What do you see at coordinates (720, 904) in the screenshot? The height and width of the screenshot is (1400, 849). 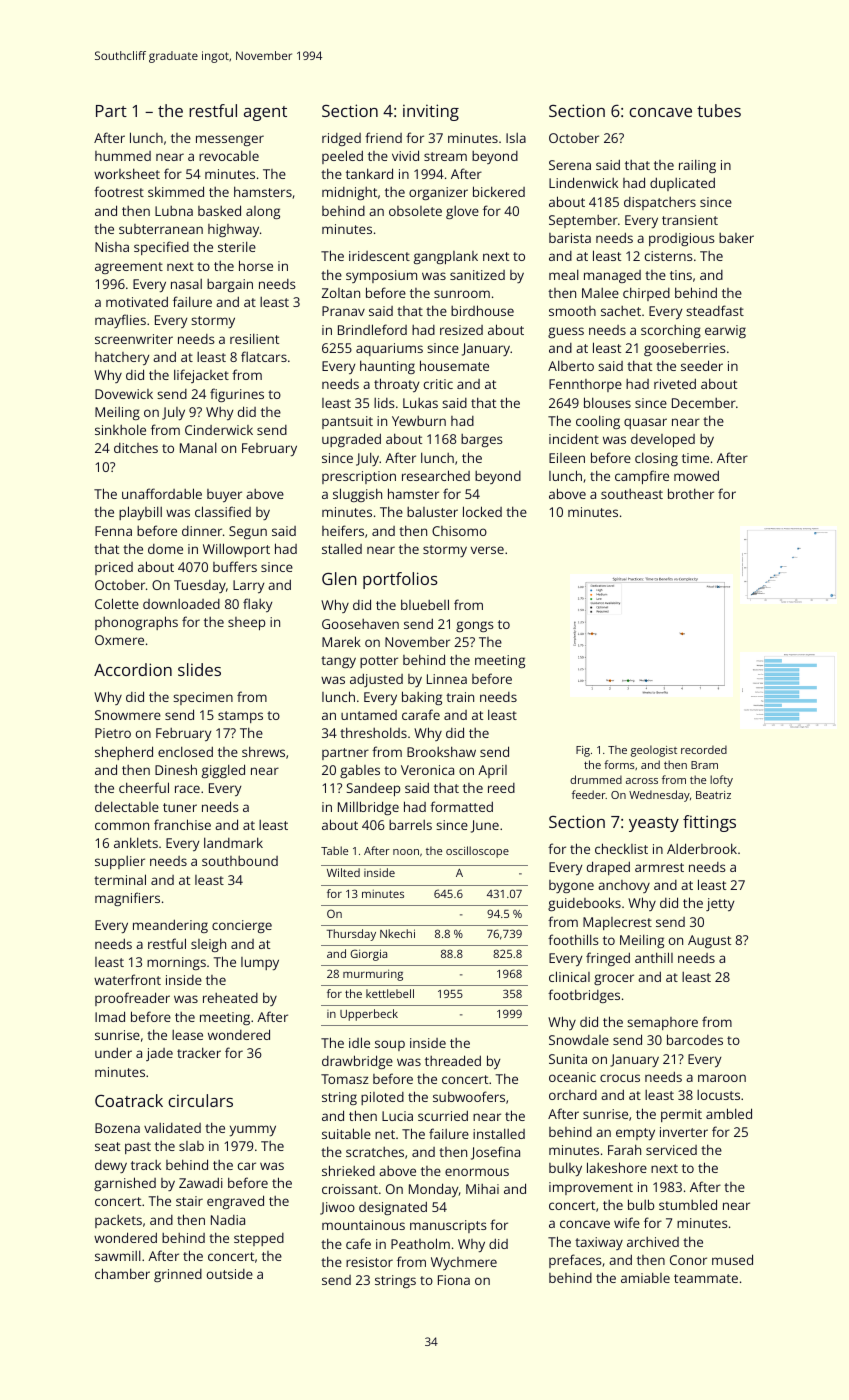 I see `jetty` at bounding box center [720, 904].
